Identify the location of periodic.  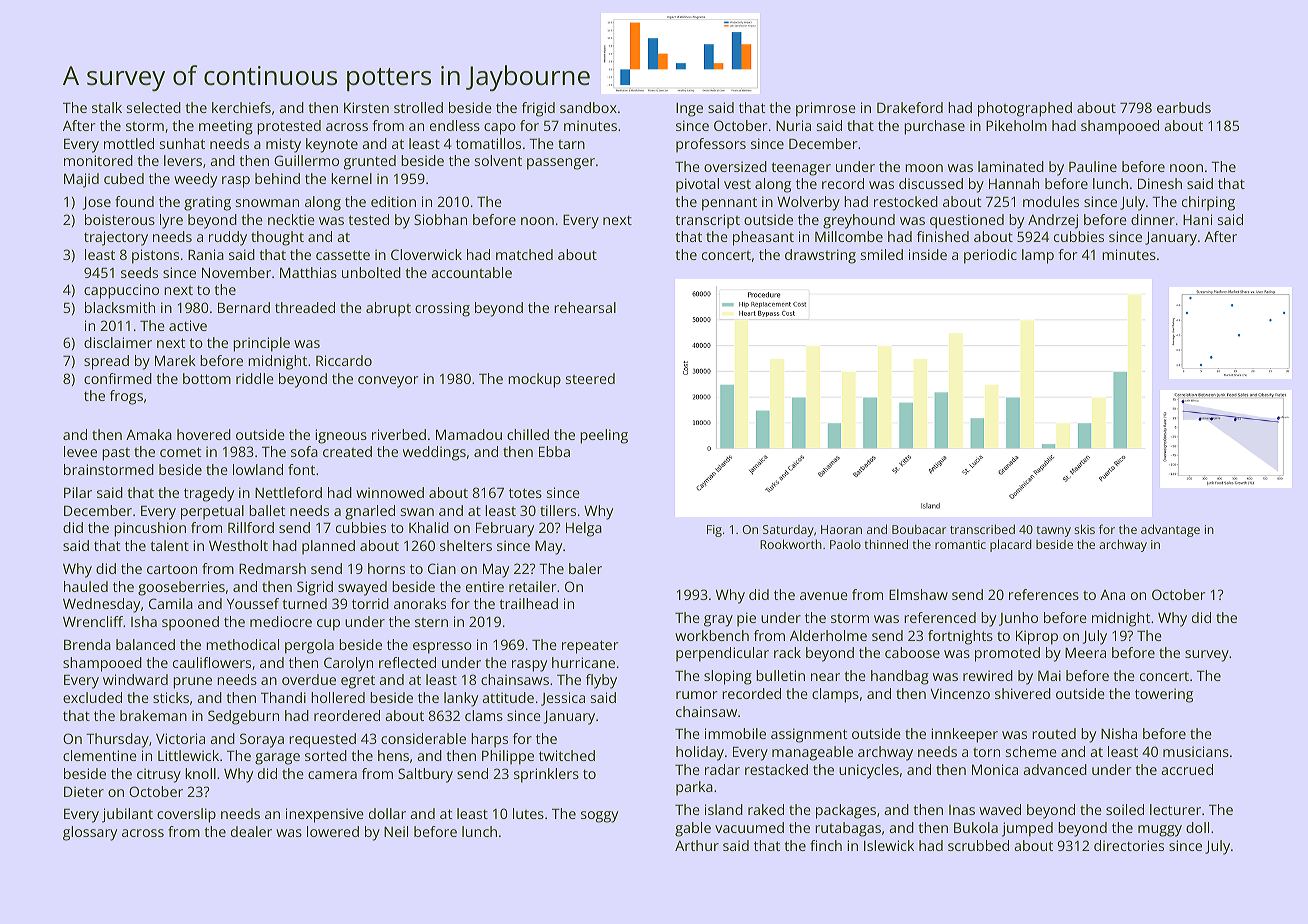
(990, 256).
